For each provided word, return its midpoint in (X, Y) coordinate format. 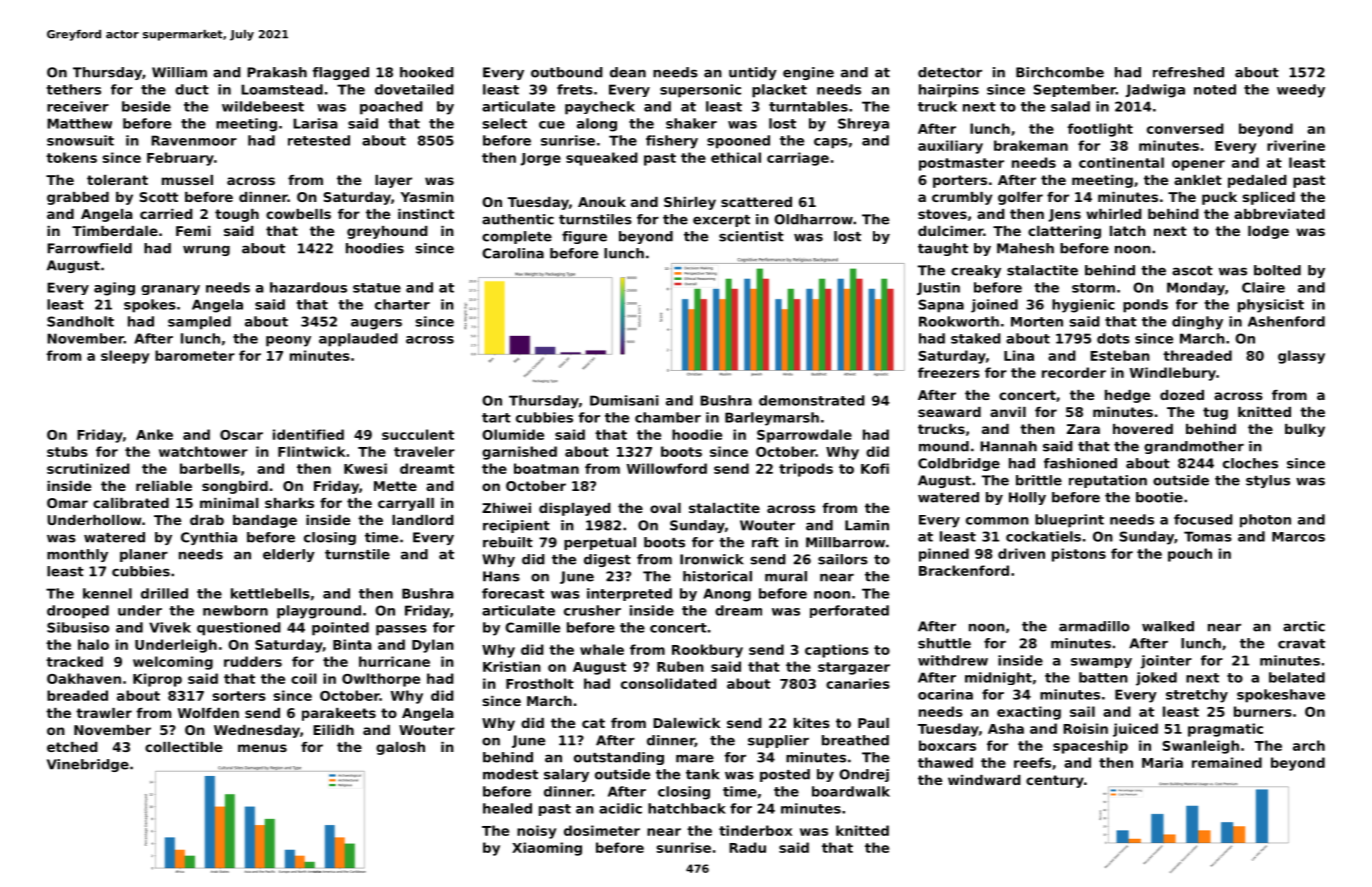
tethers (73, 89)
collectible (183, 747)
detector (950, 72)
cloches (1250, 463)
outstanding (619, 758)
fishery (672, 142)
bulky (1305, 430)
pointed (340, 629)
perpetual (600, 543)
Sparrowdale (804, 436)
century (1055, 781)
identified (308, 434)
